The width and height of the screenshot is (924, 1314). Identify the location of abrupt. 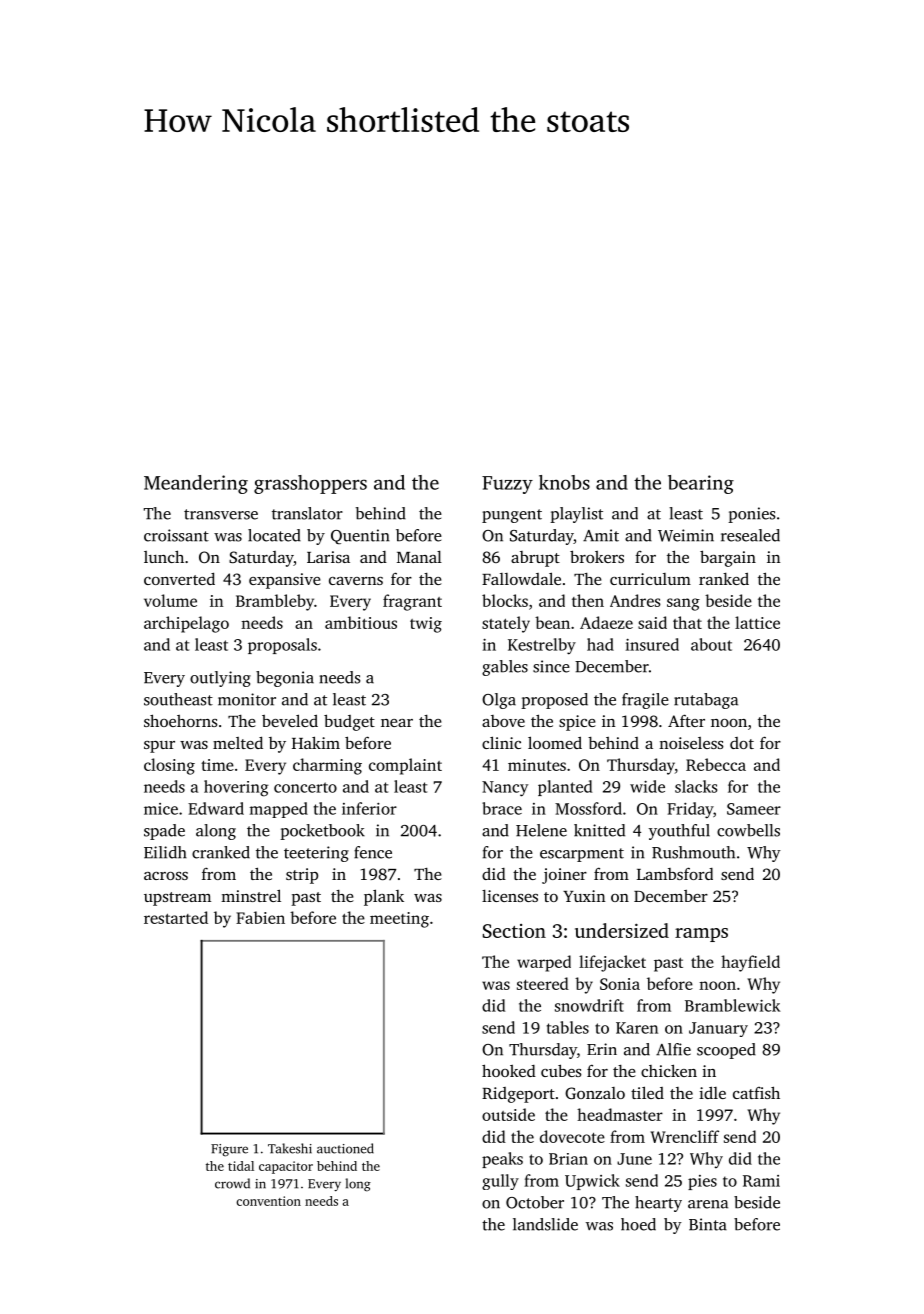
(535, 559).
